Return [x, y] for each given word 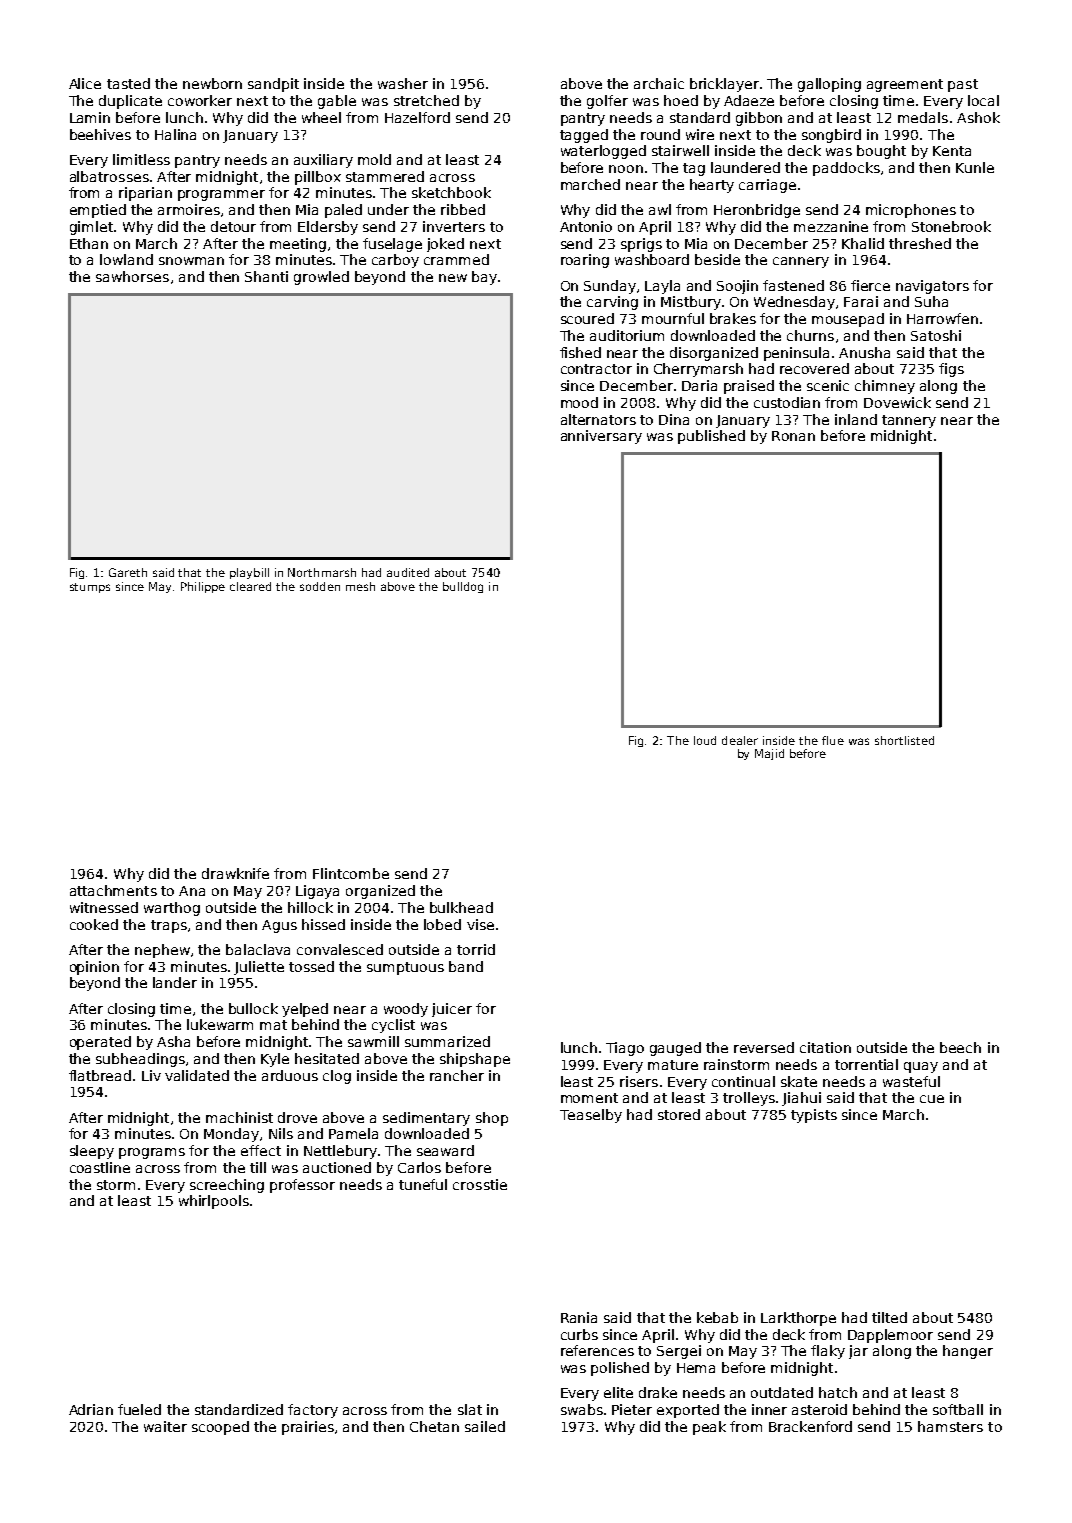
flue [833, 740]
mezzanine [831, 226]
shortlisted [904, 740]
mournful [673, 318]
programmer [221, 195]
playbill [249, 573]
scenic [828, 385]
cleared [250, 586]
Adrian [91, 1409]
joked [445, 245]
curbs [579, 1334]
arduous [290, 1075]
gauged [675, 1049]
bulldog [463, 587]
